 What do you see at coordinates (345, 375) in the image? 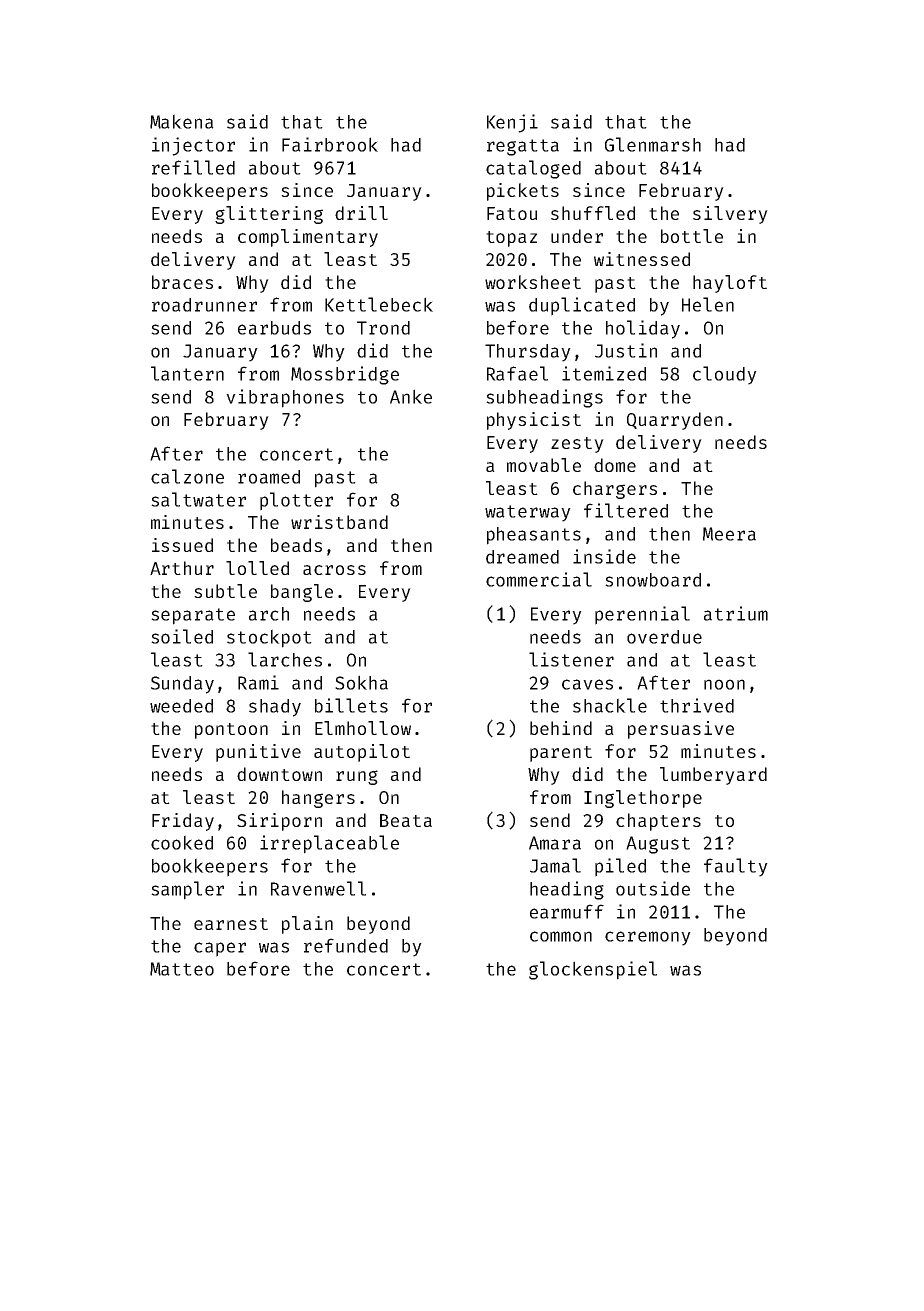
I see `Mossbridge` at bounding box center [345, 375].
